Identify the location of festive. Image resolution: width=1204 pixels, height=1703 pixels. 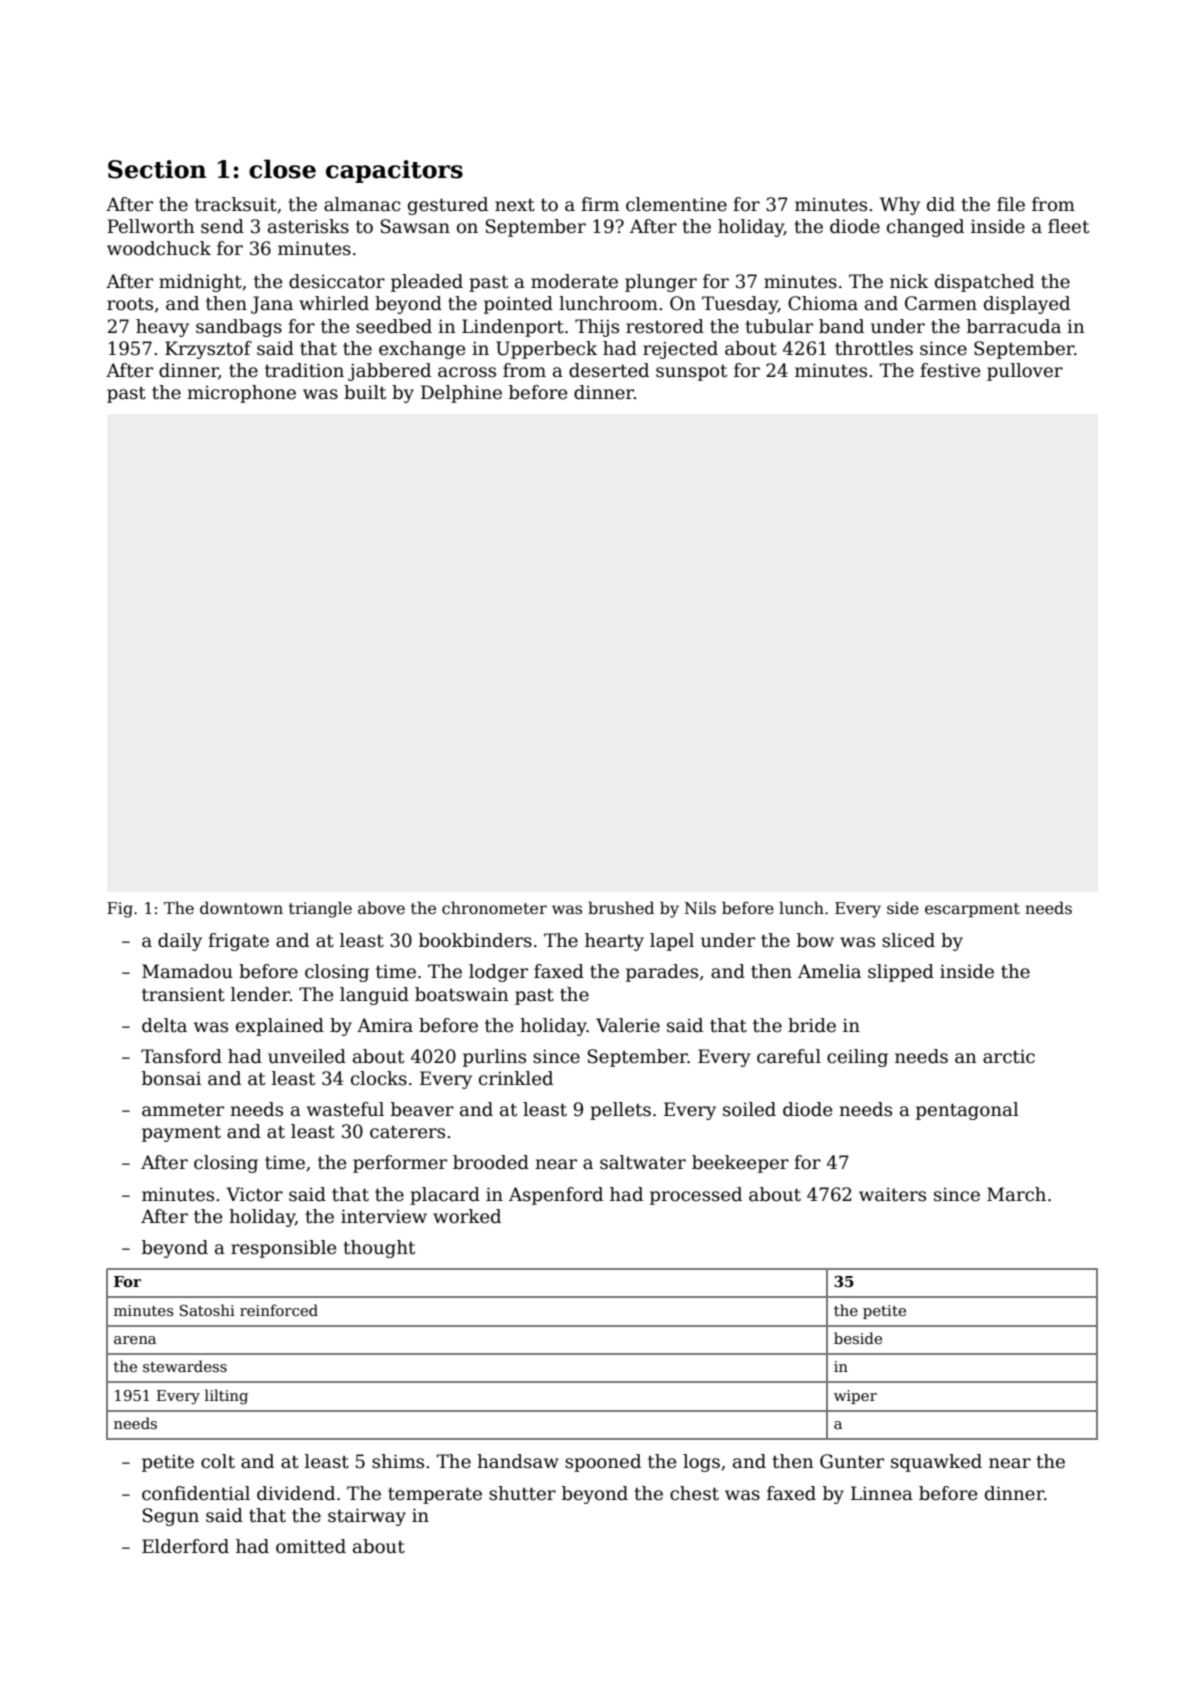
(950, 370).
